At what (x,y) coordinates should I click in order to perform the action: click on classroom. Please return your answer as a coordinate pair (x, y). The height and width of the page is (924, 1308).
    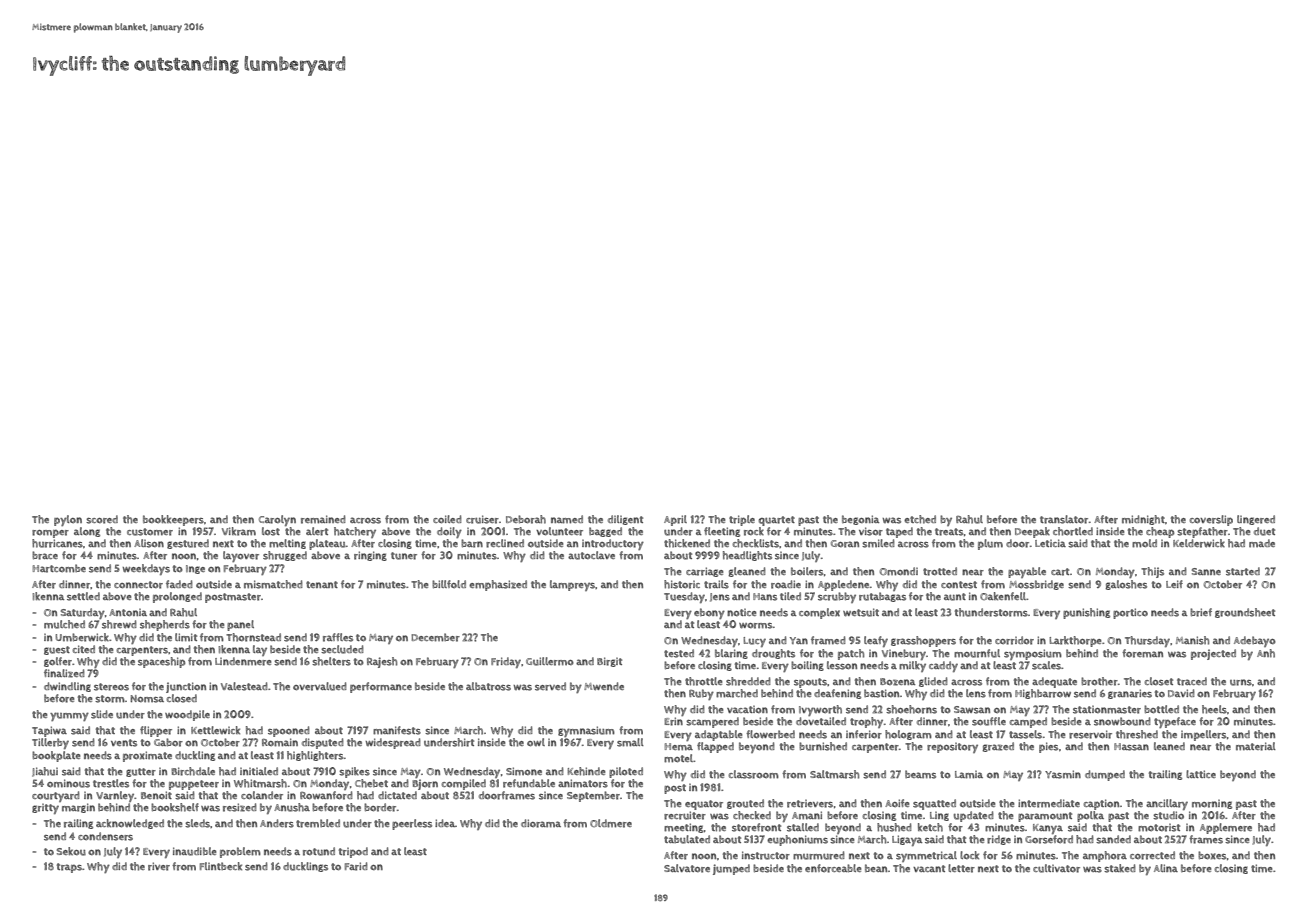
    Looking at the image, I should click on (753, 774).
